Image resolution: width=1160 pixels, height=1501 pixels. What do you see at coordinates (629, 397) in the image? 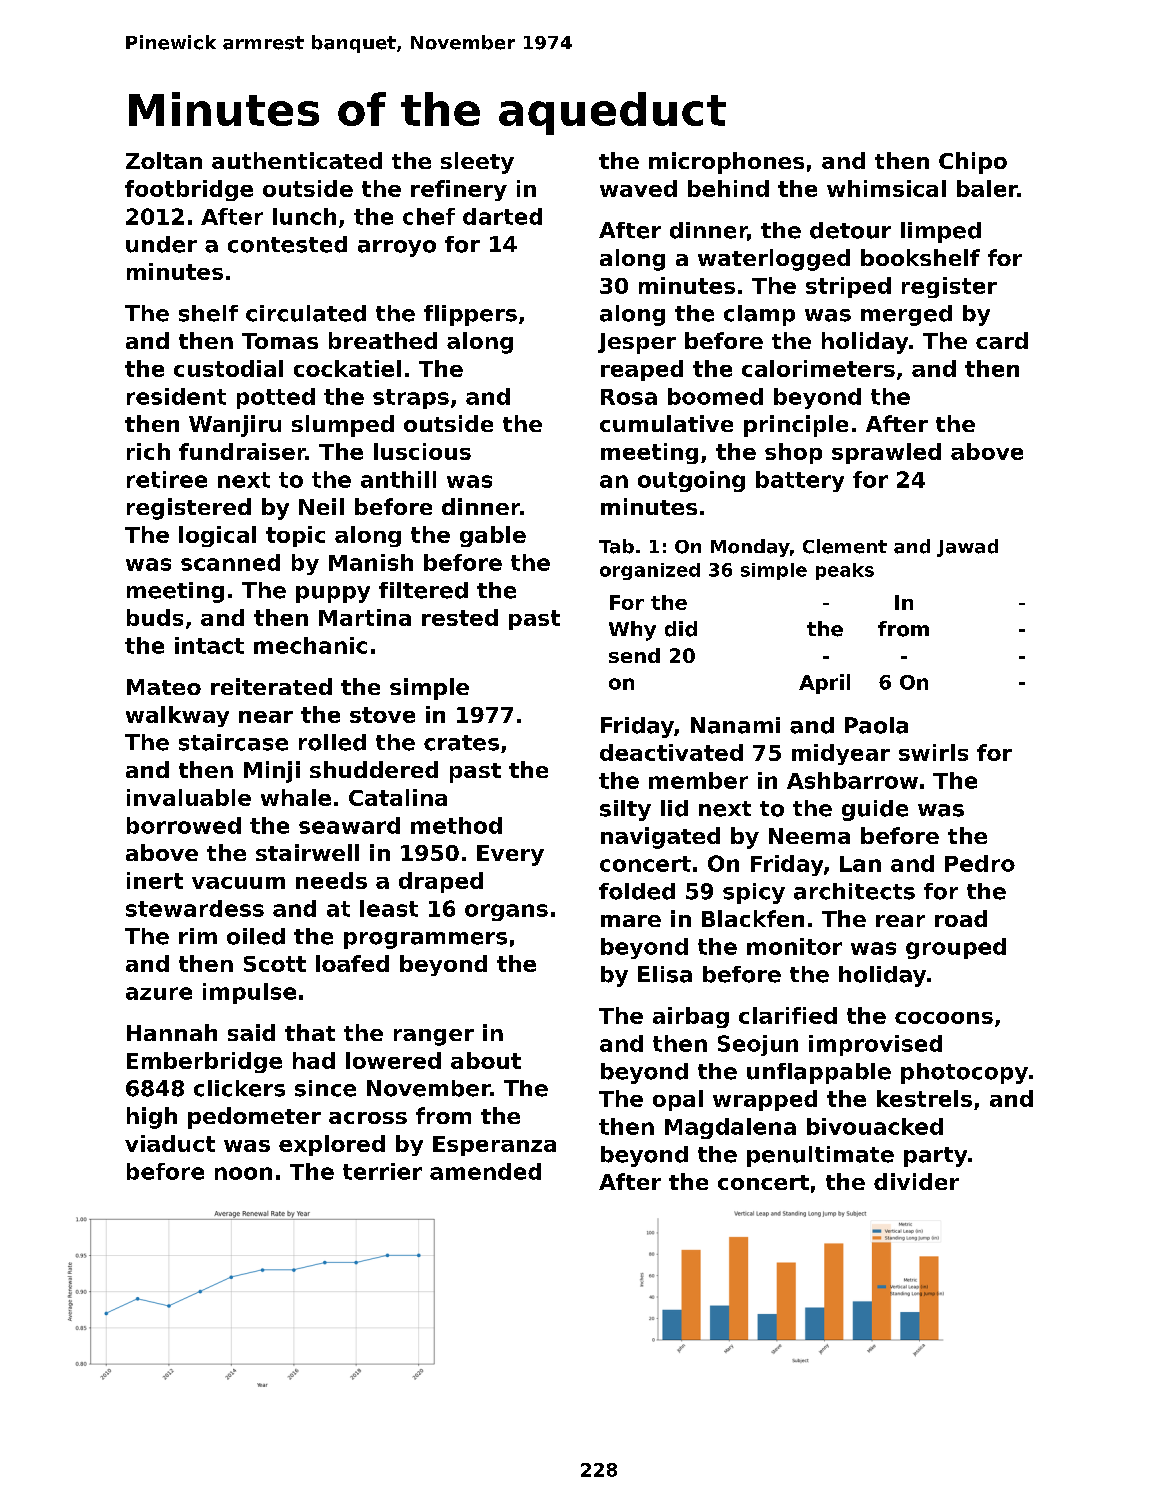
I see `Rosa` at bounding box center [629, 397].
